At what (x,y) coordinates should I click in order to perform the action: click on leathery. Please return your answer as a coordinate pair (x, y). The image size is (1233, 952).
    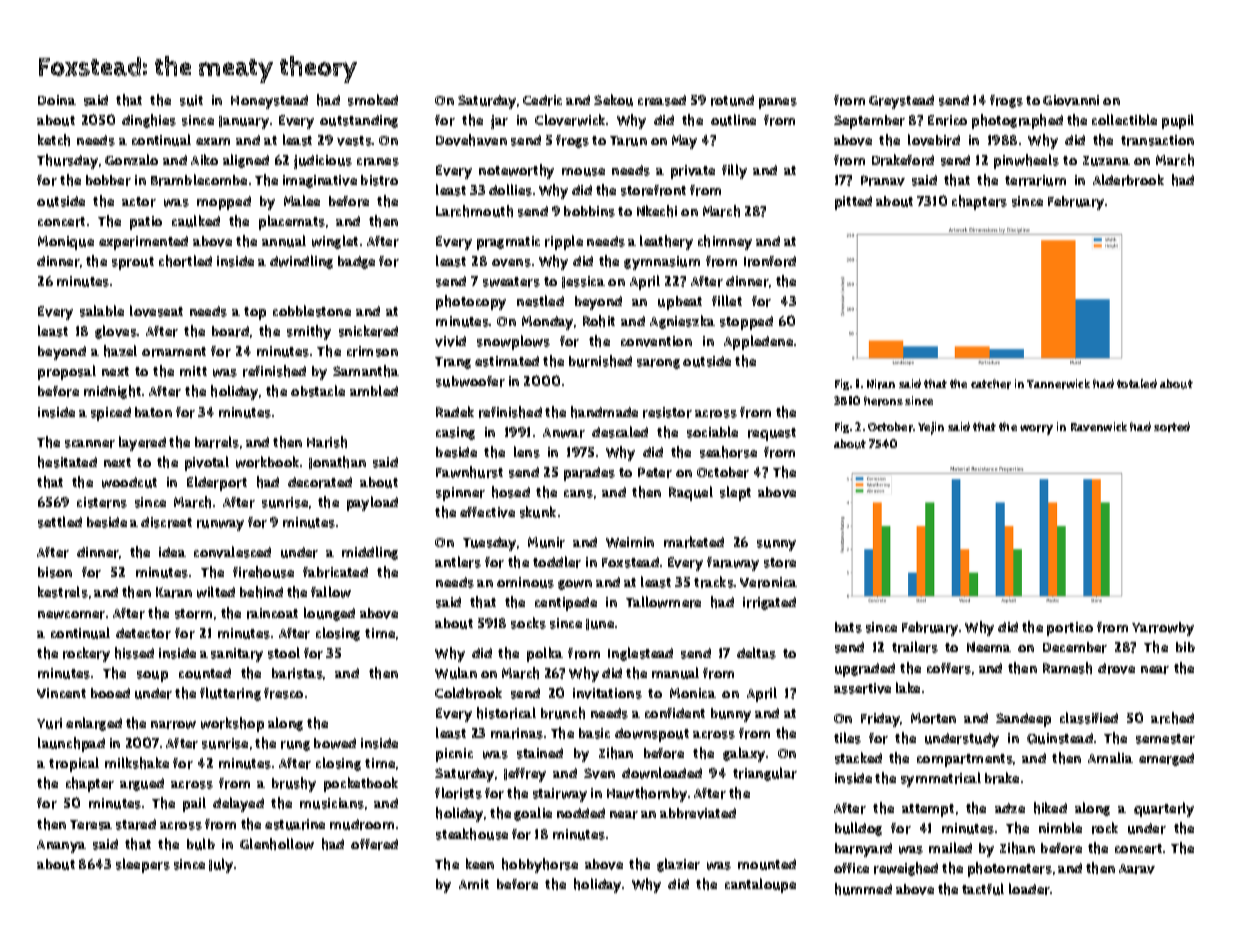
    Looking at the image, I should click on (666, 242).
